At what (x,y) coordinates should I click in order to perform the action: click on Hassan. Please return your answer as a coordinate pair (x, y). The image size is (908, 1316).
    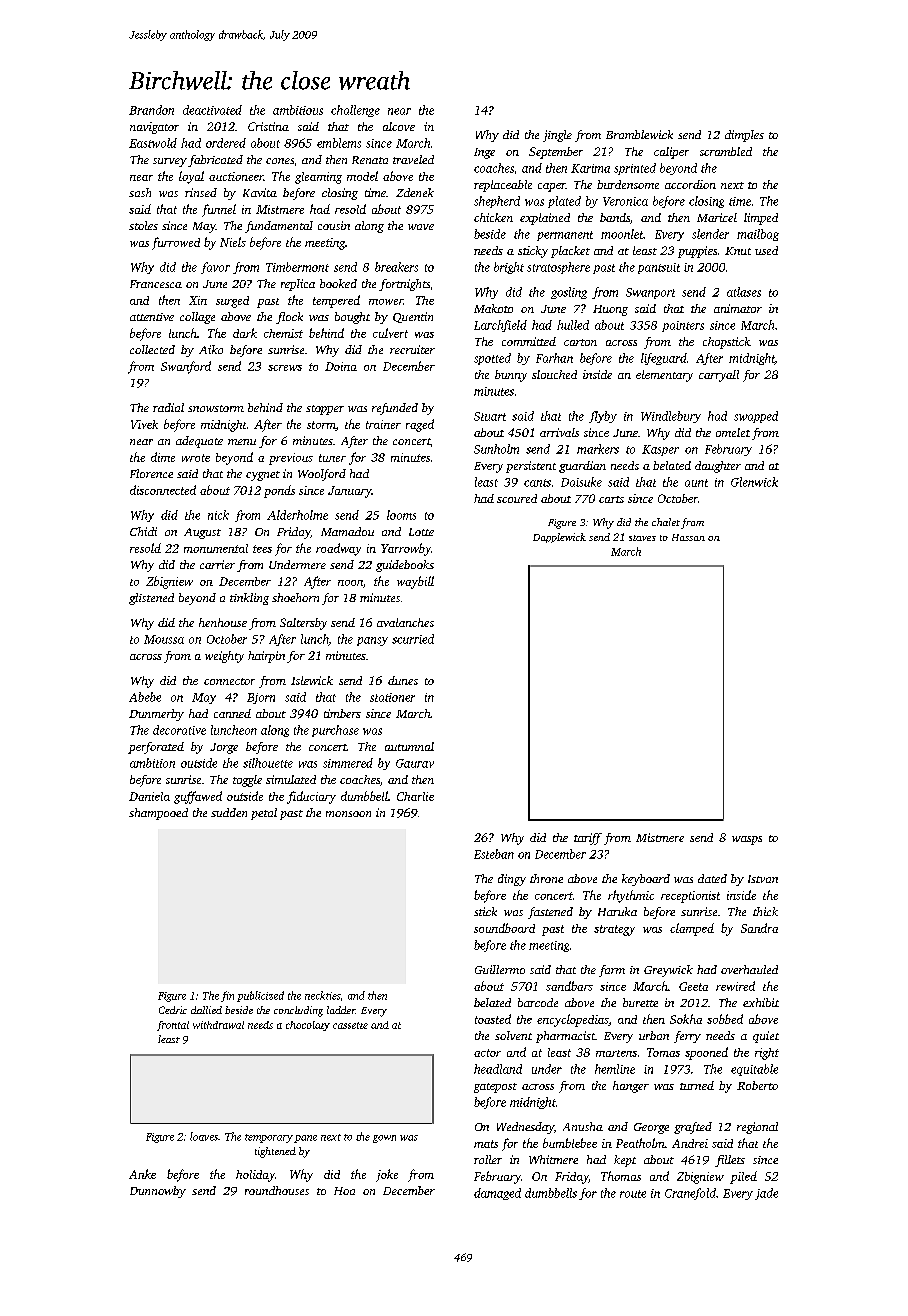
    Looking at the image, I should click on (688, 537).
